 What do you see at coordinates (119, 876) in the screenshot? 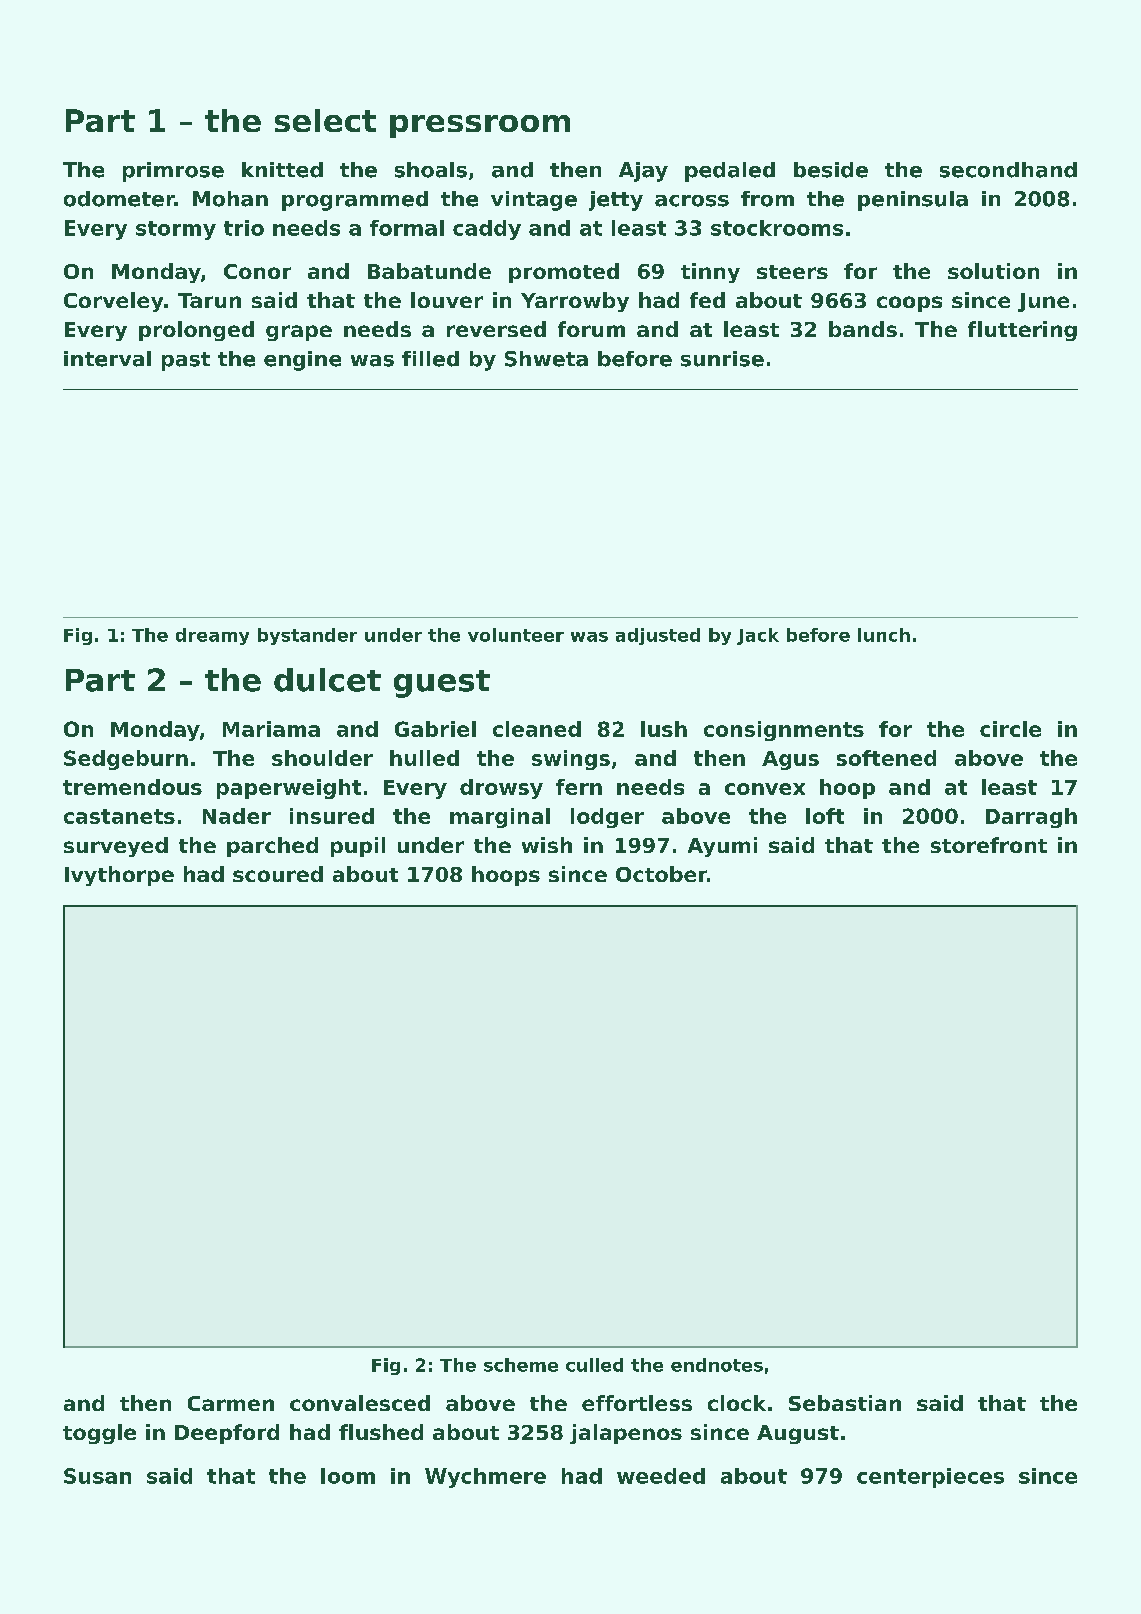
I see `Ivythorpe` at bounding box center [119, 876].
